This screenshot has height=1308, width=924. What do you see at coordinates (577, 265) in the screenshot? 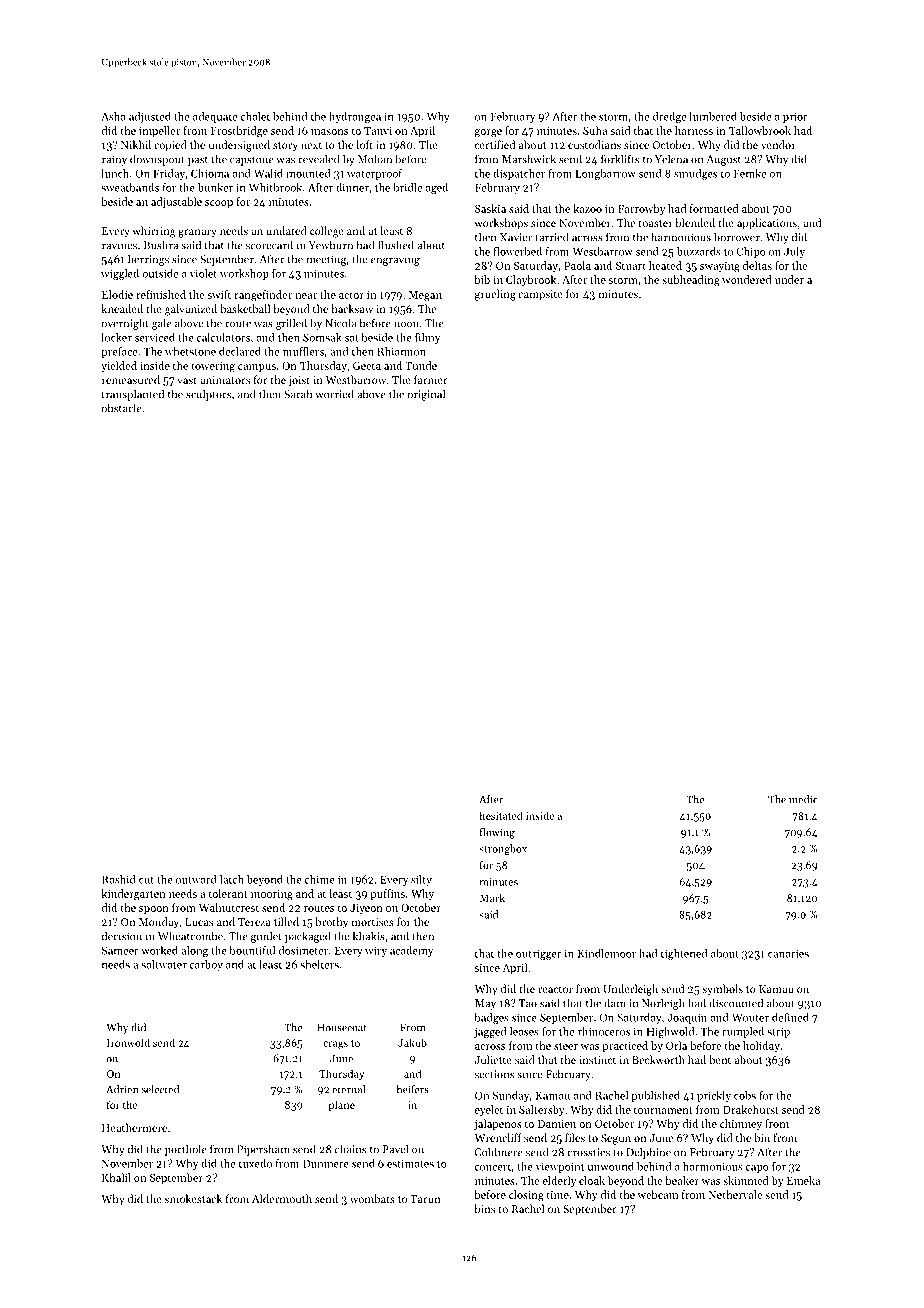
I see `Paola` at bounding box center [577, 265].
